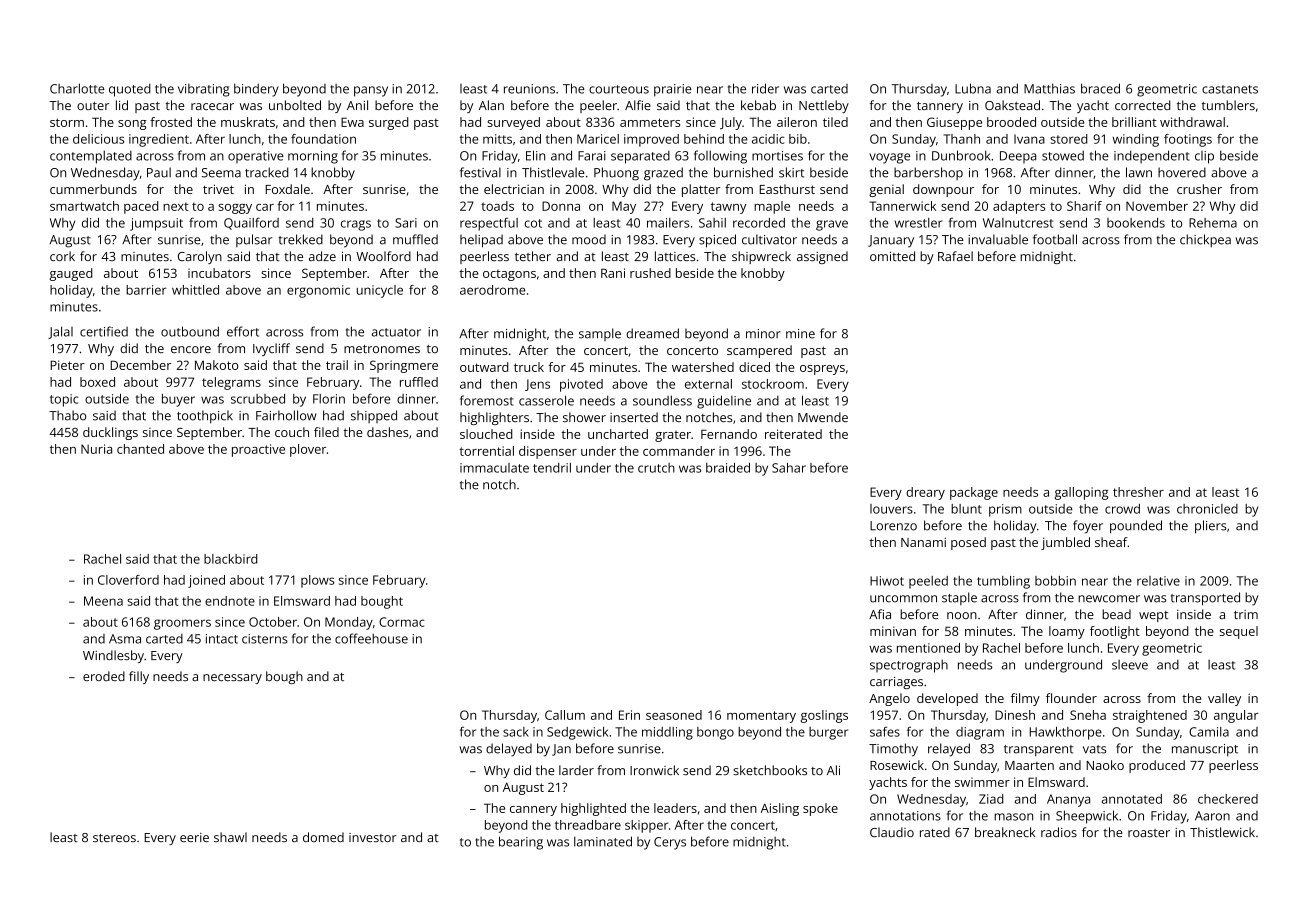 Image resolution: width=1308 pixels, height=924 pixels. Describe the element at coordinates (323, 139) in the screenshot. I see `foundation` at that location.
